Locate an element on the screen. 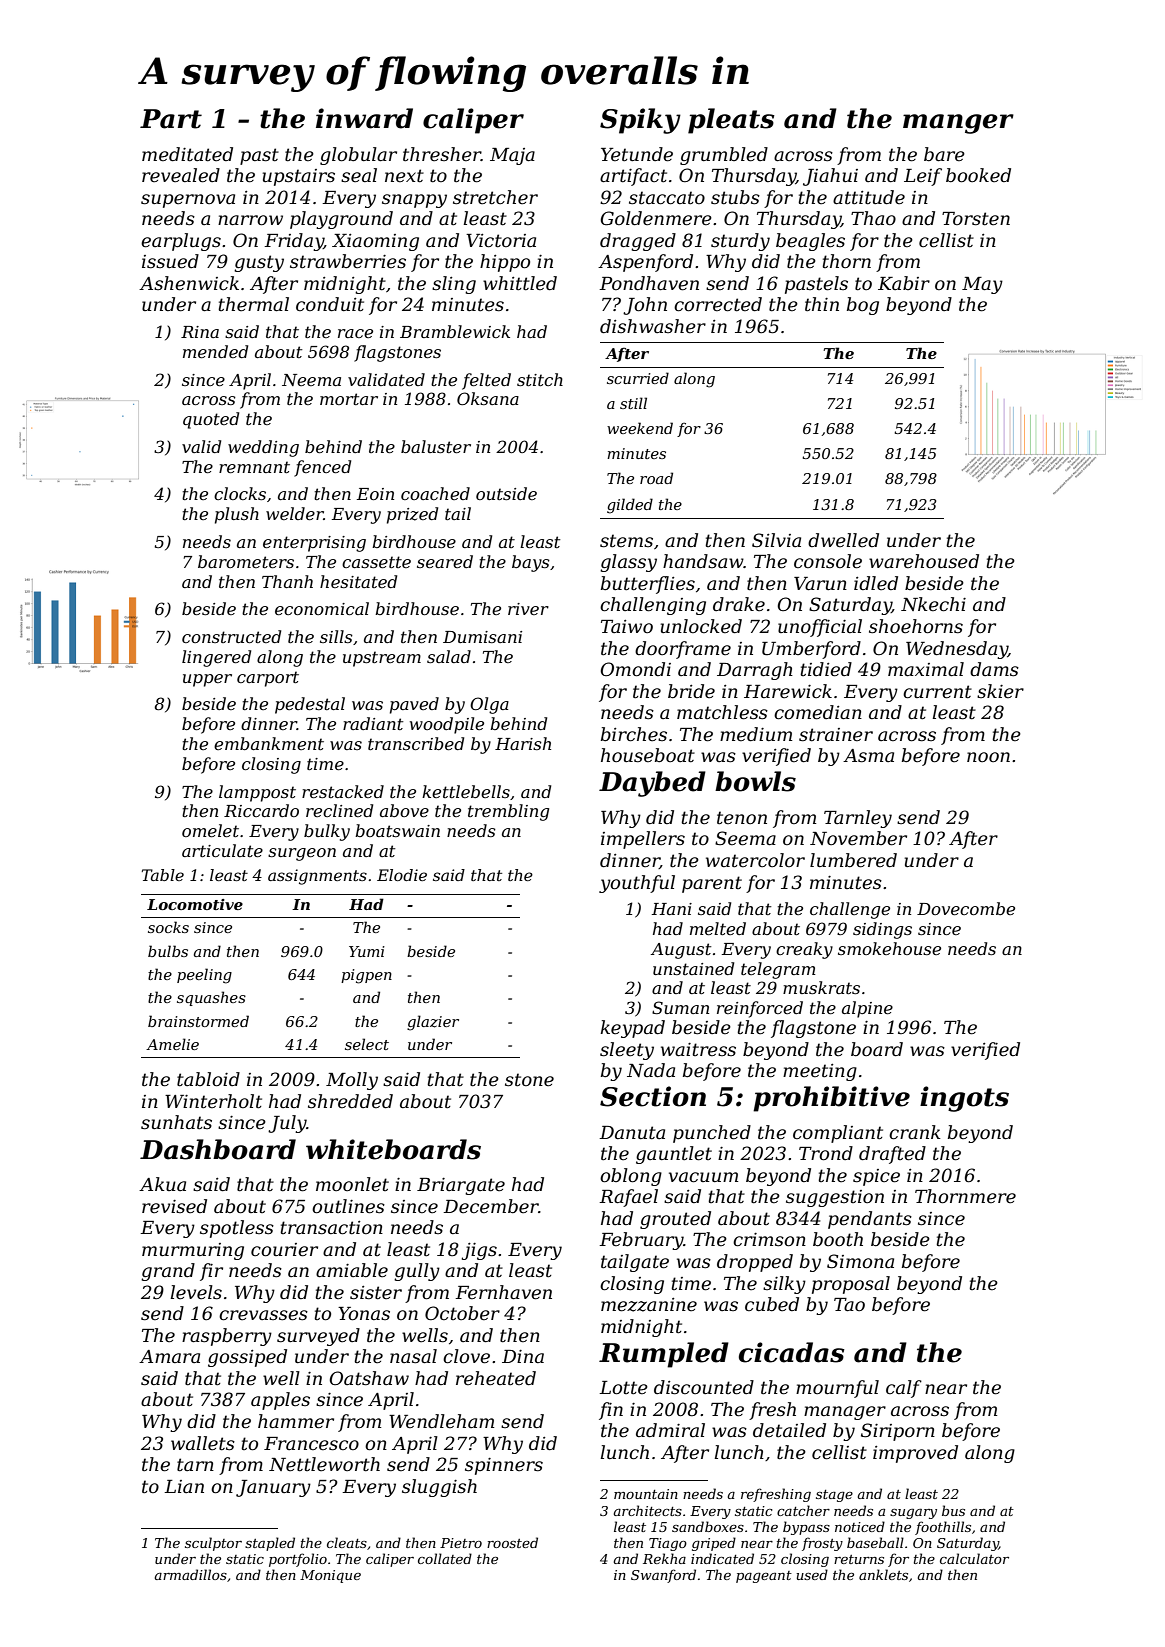 The height and width of the screenshot is (1647, 1165). lingered is located at coordinates (216, 658).
